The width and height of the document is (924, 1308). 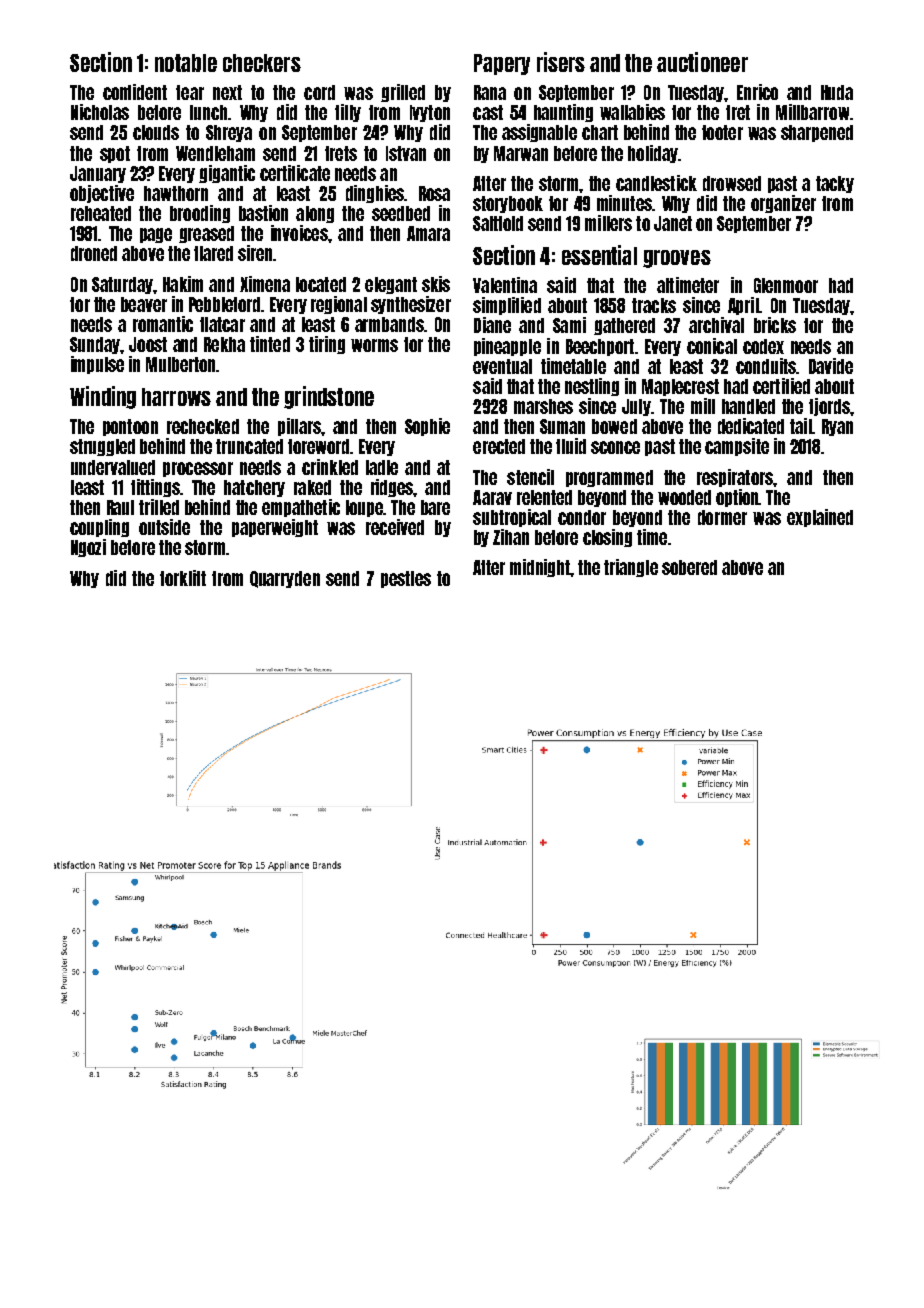 What do you see at coordinates (712, 346) in the document?
I see `conical` at bounding box center [712, 346].
